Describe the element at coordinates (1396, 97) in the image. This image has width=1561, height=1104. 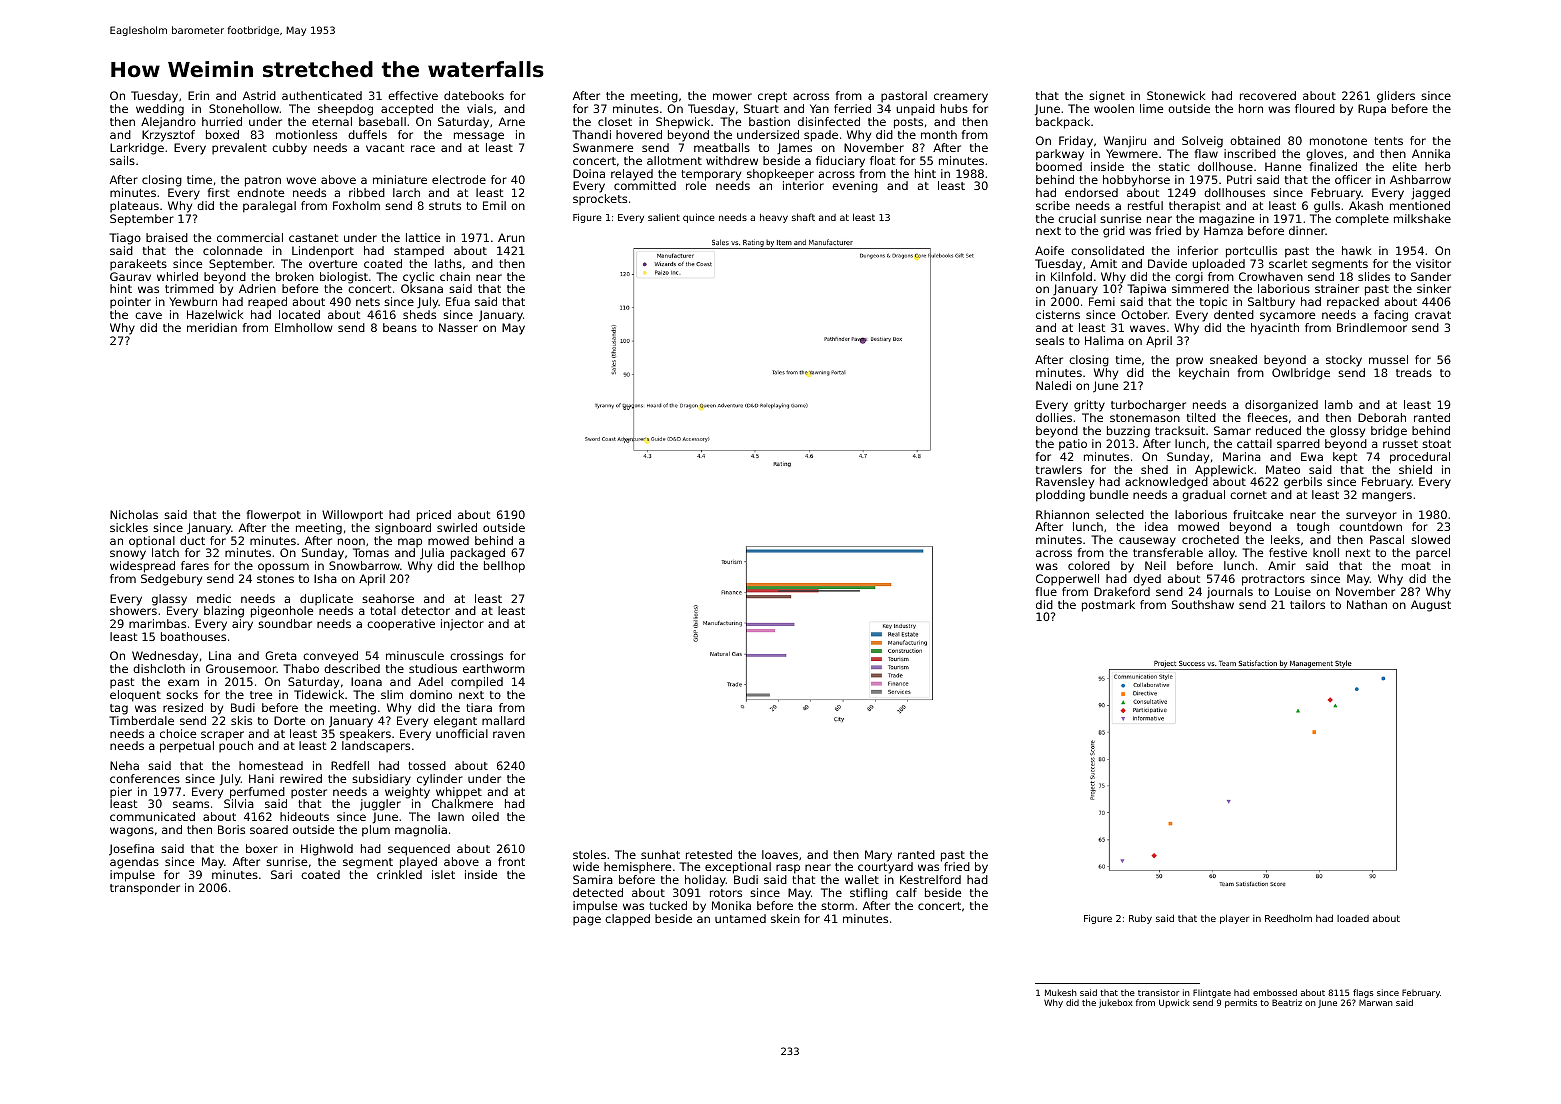
I see `gliders` at that location.
